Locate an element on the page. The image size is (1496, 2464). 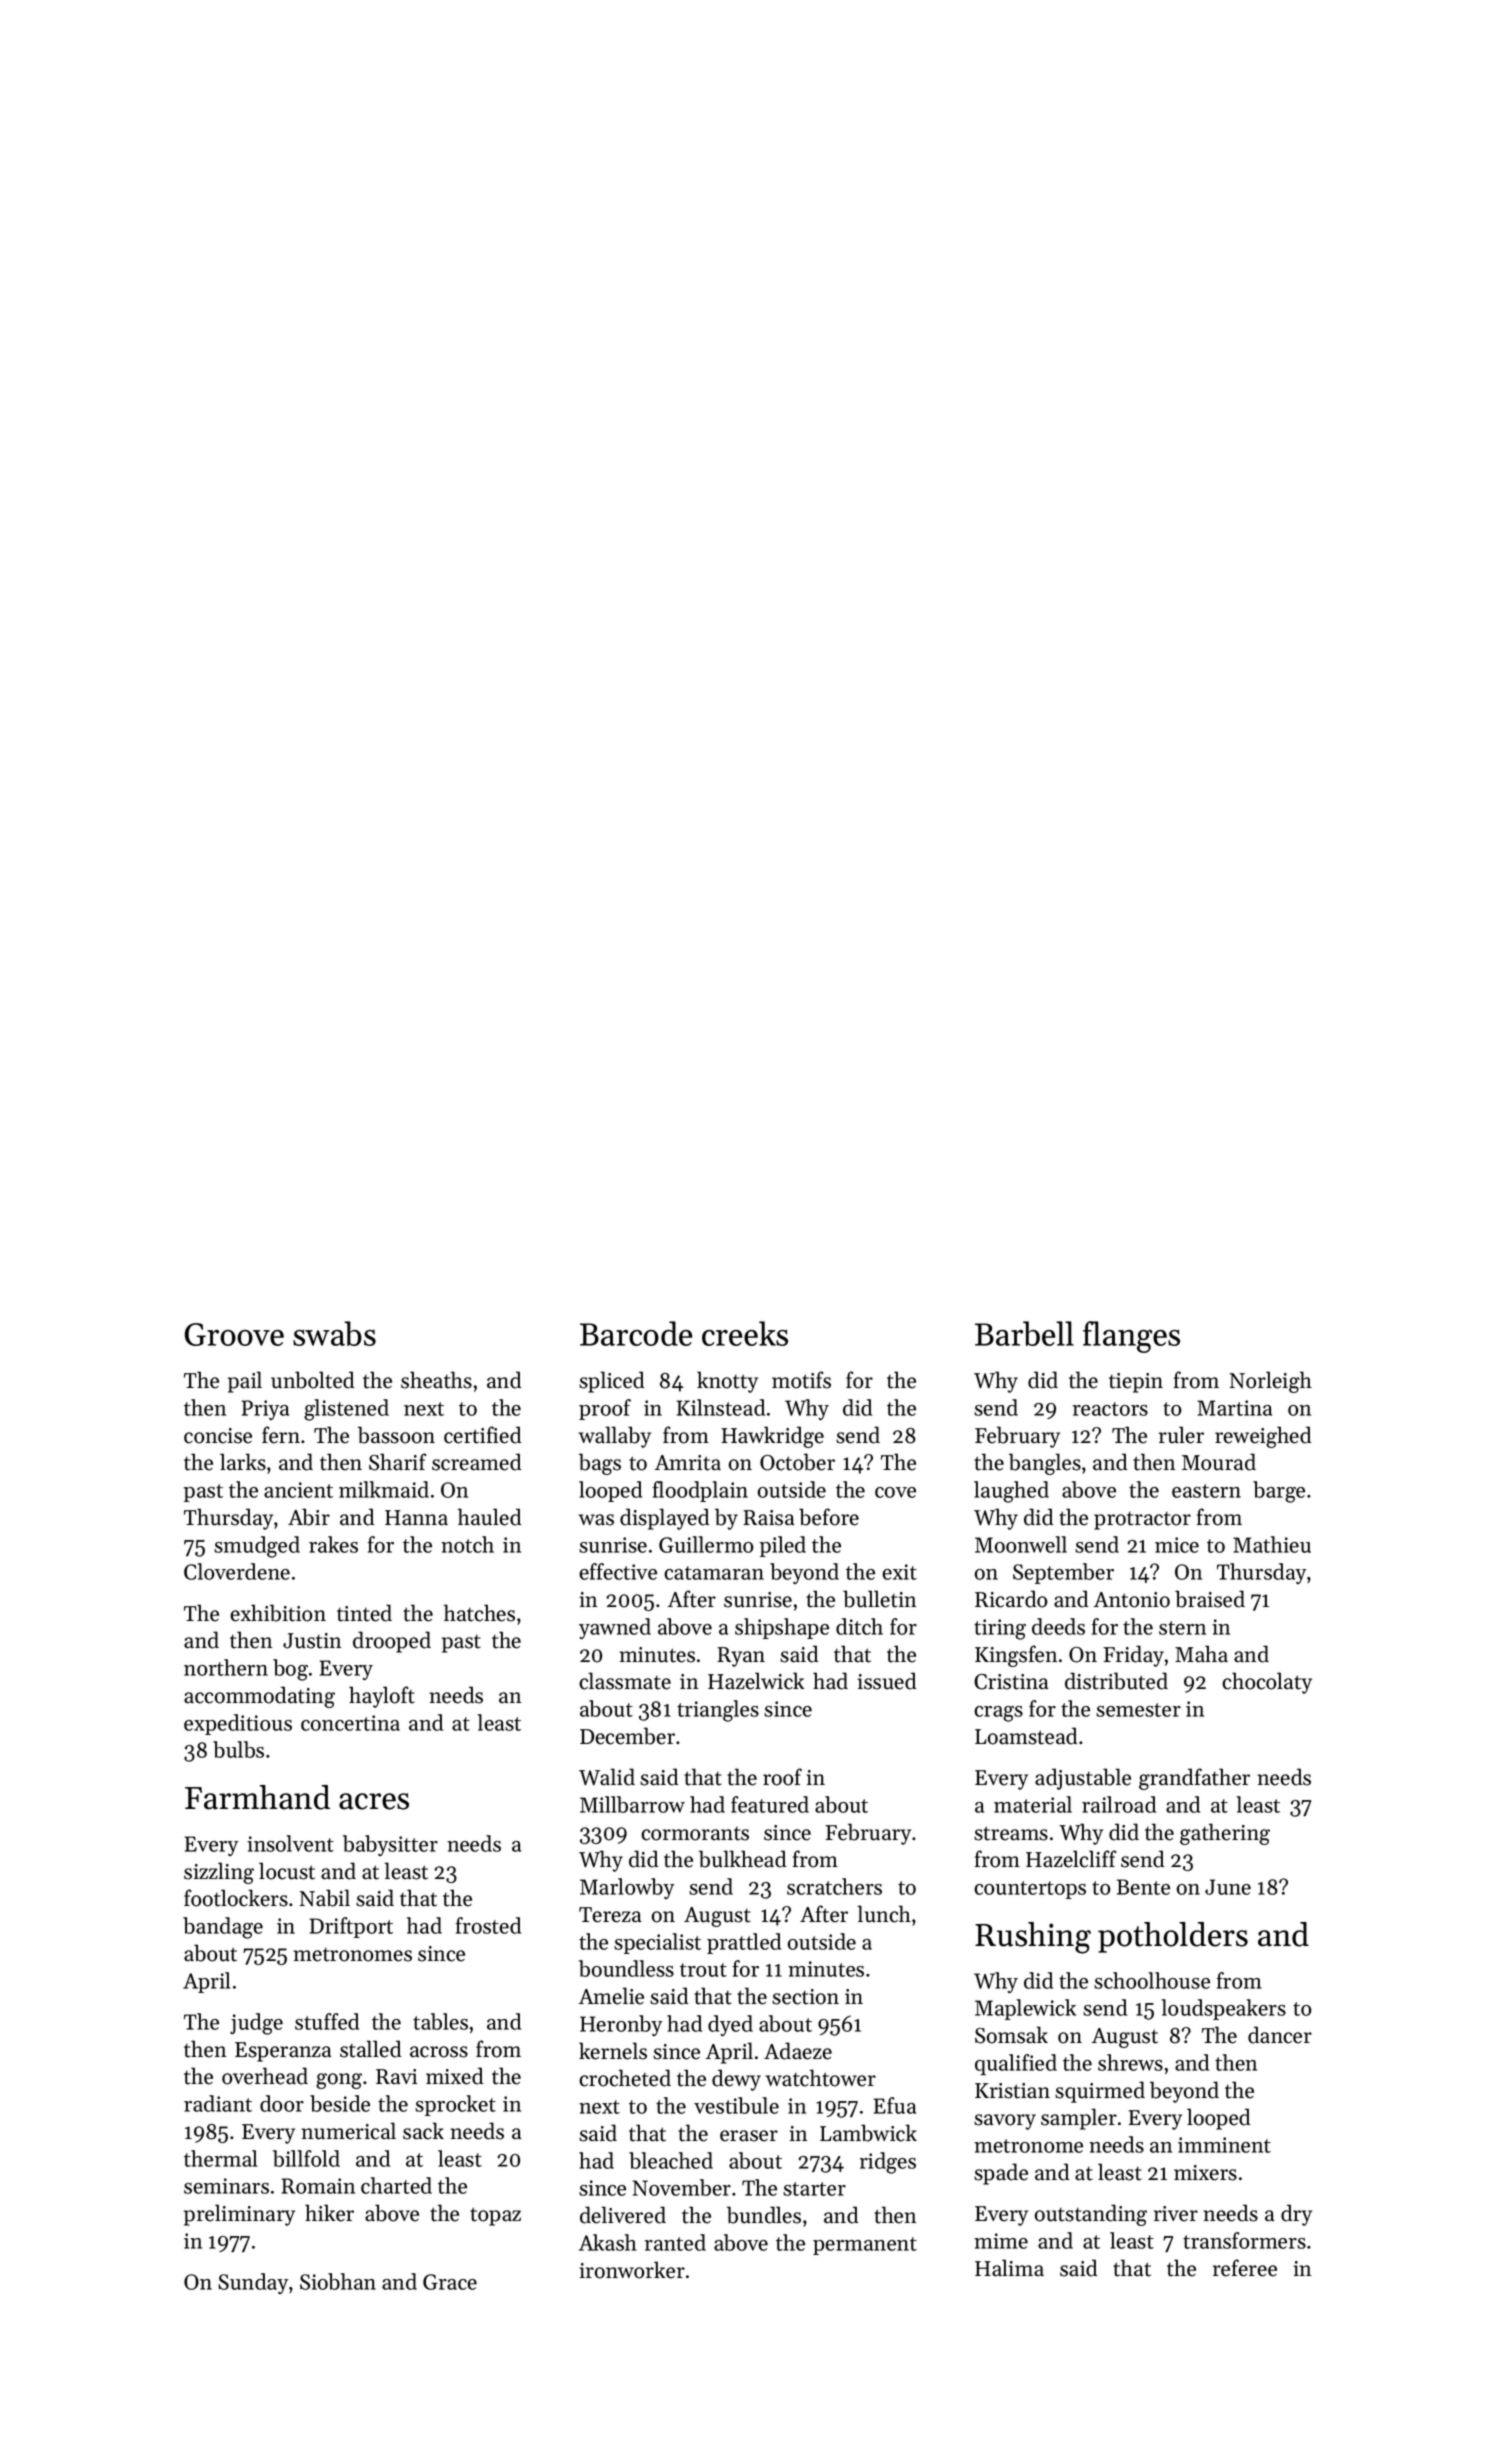
Halima is located at coordinates (1009, 2267).
